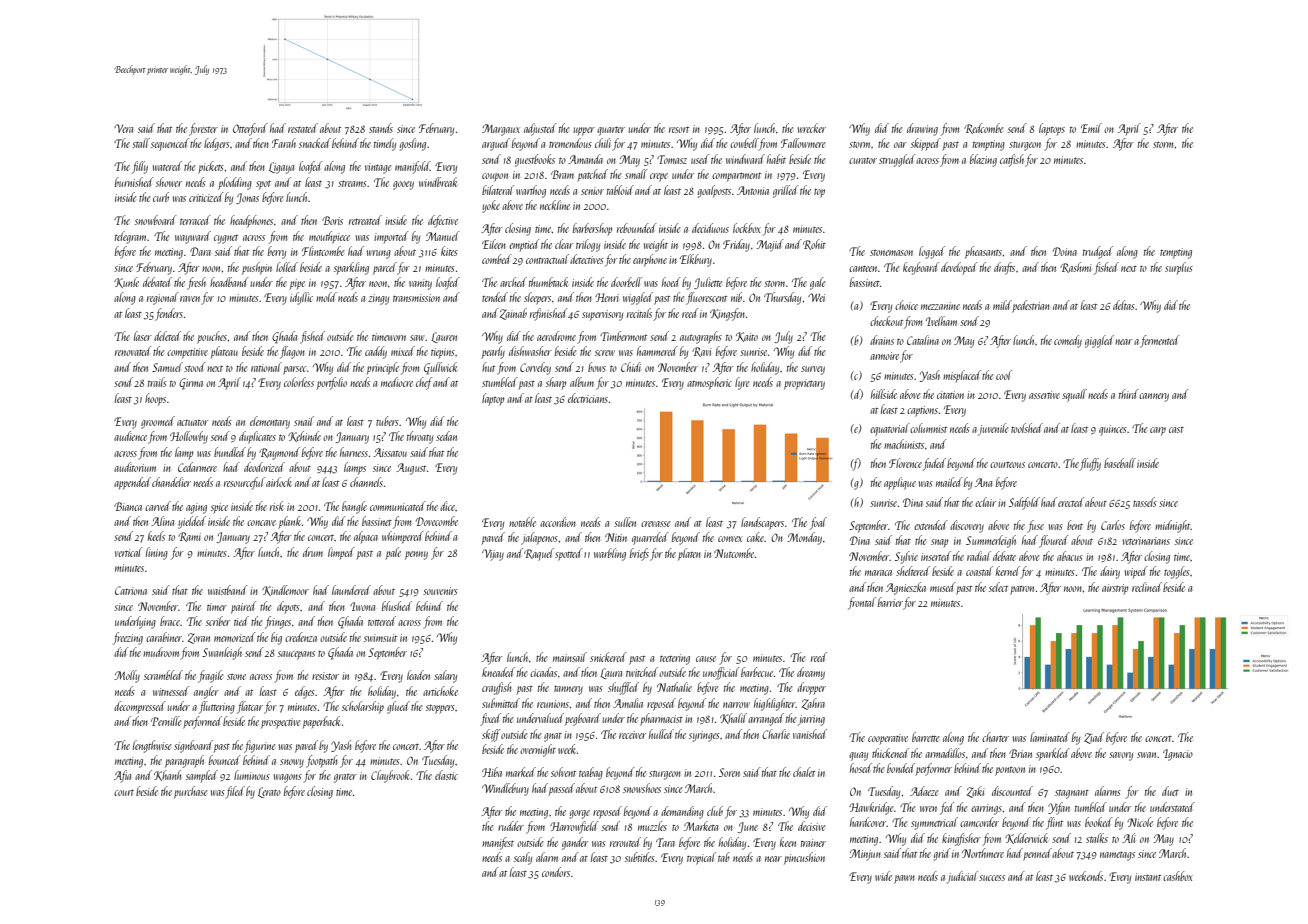 The width and height of the page is (1308, 924). I want to click on scaly, so click(523, 858).
